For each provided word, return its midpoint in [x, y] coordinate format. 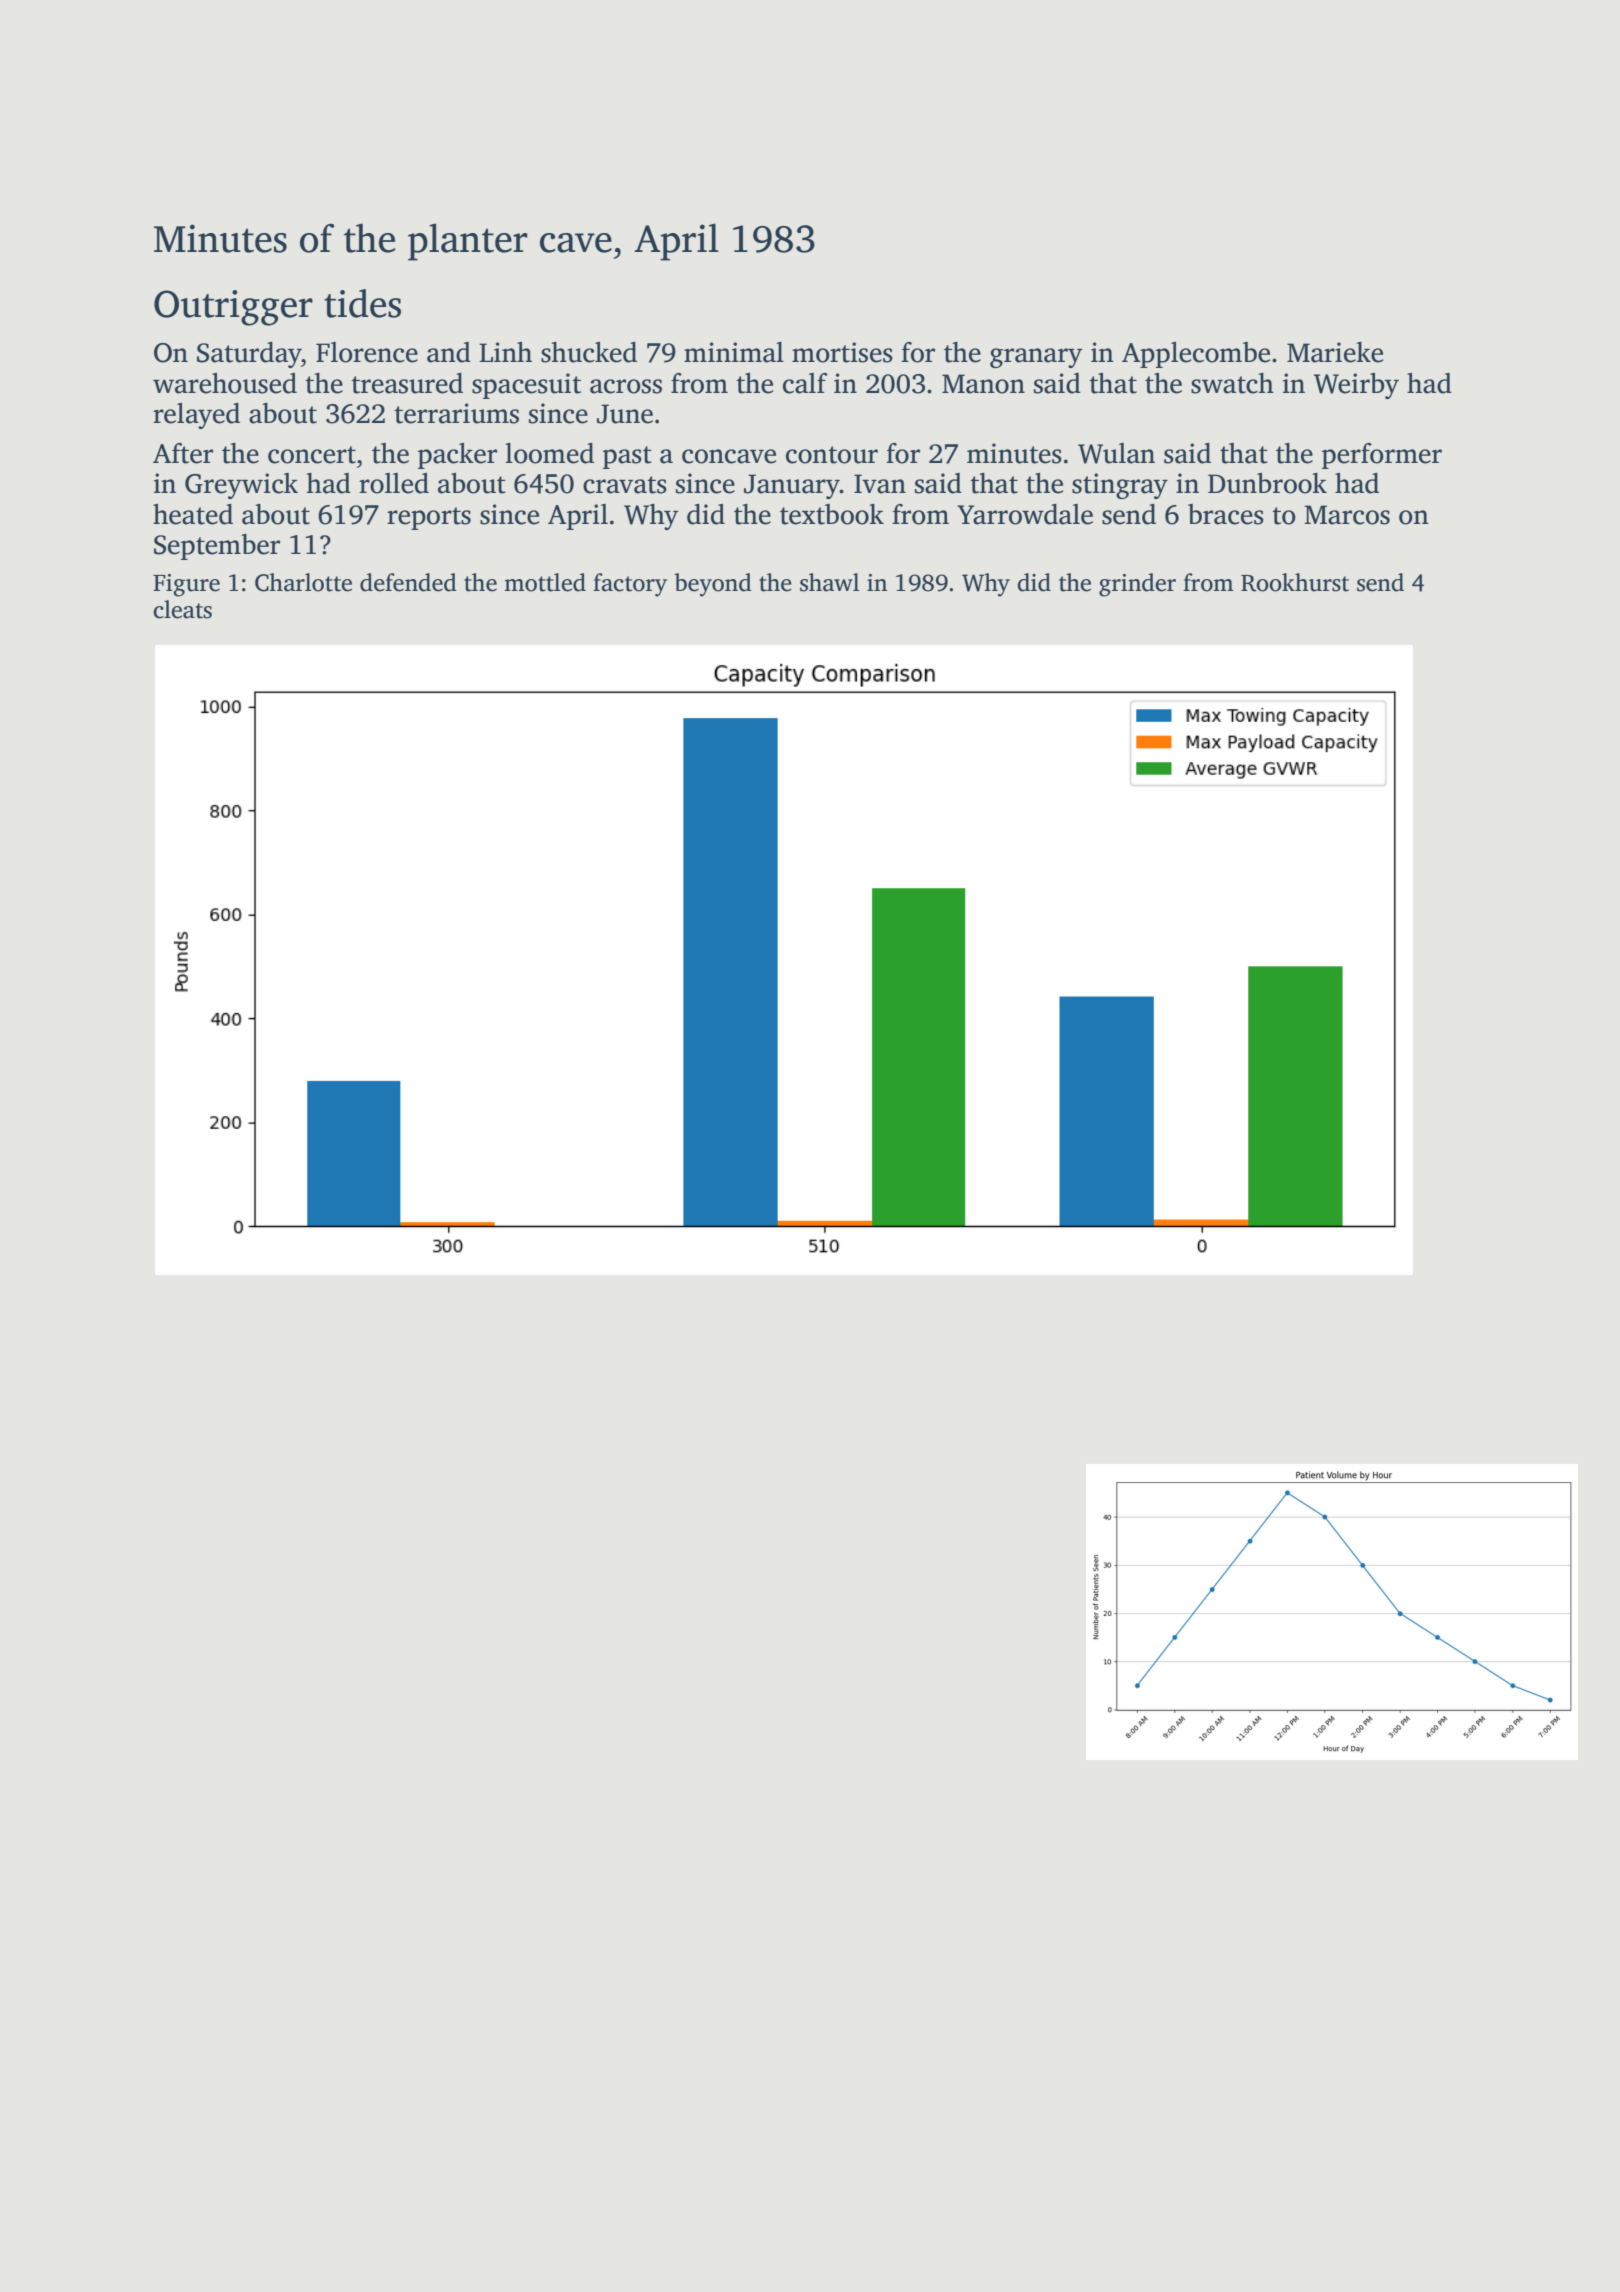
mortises [842, 352]
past [627, 457]
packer [457, 456]
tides [362, 303]
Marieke [1335, 352]
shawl [829, 582]
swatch [1232, 383]
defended [408, 582]
